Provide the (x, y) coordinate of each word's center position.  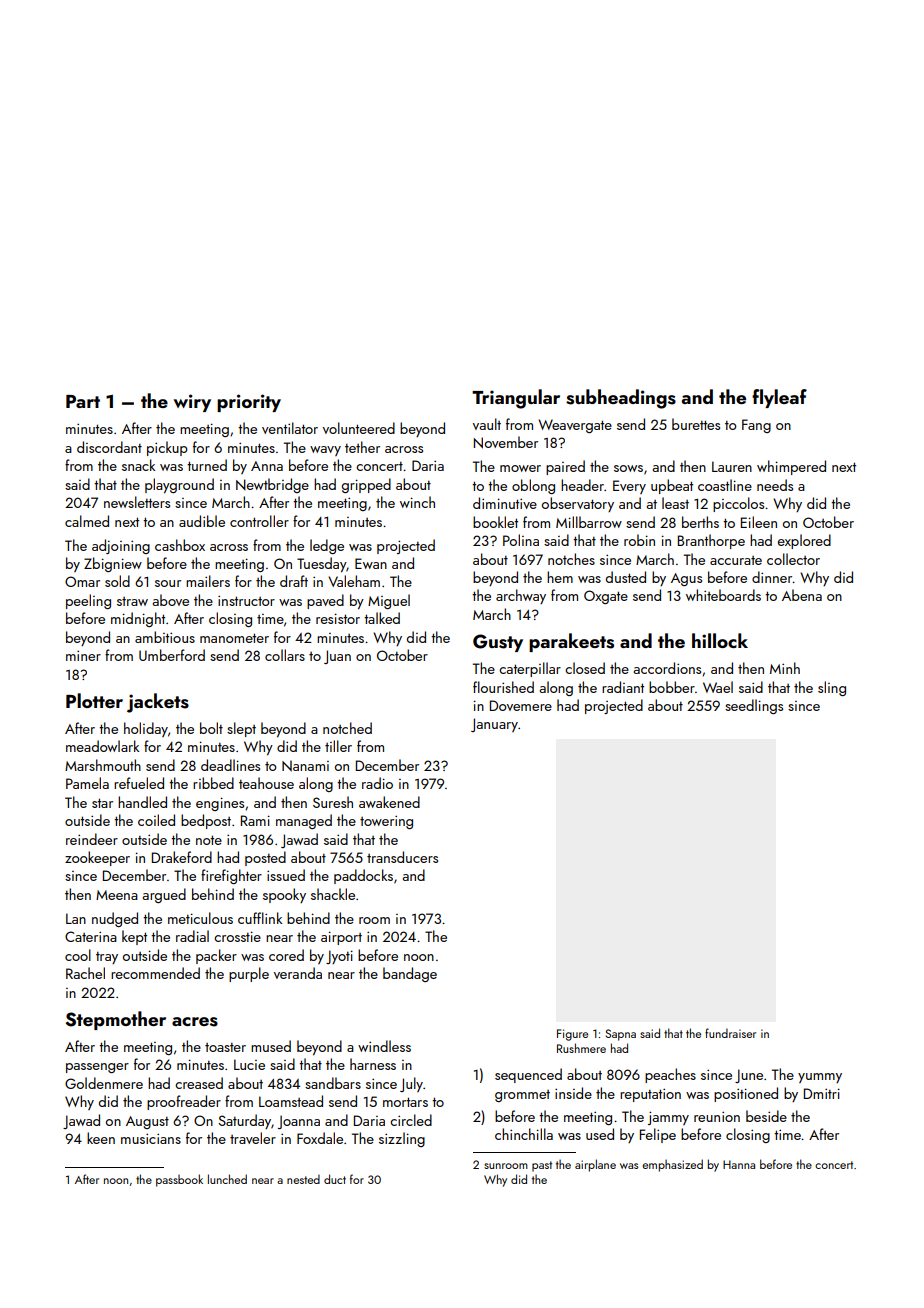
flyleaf (779, 398)
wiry (192, 403)
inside (573, 1093)
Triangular (516, 399)
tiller (338, 746)
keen (101, 1138)
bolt (211, 728)
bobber (672, 687)
